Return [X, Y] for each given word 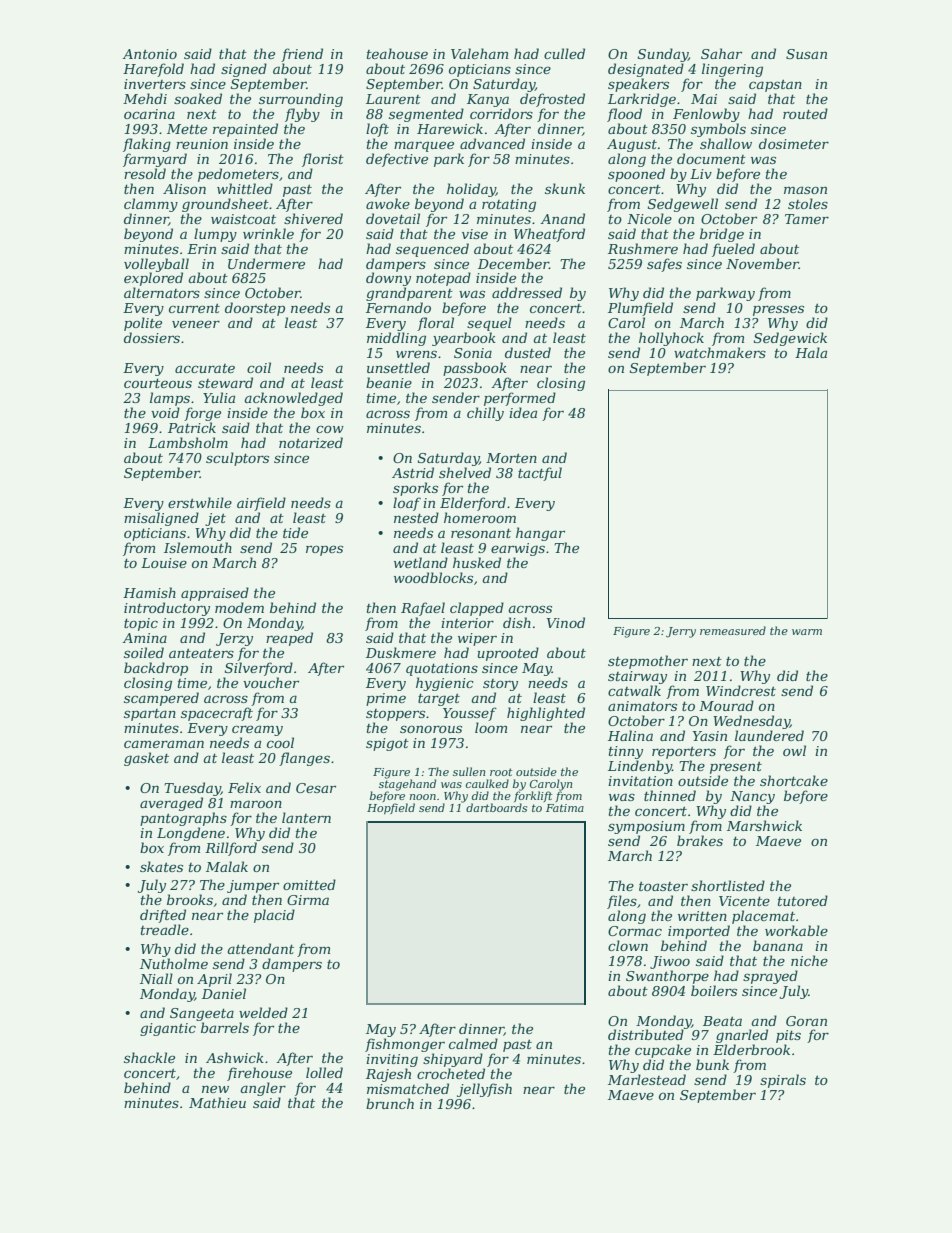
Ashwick [235, 1057]
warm [807, 632]
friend [302, 55]
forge [202, 414]
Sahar [721, 53]
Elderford [473, 504]
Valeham [479, 53]
